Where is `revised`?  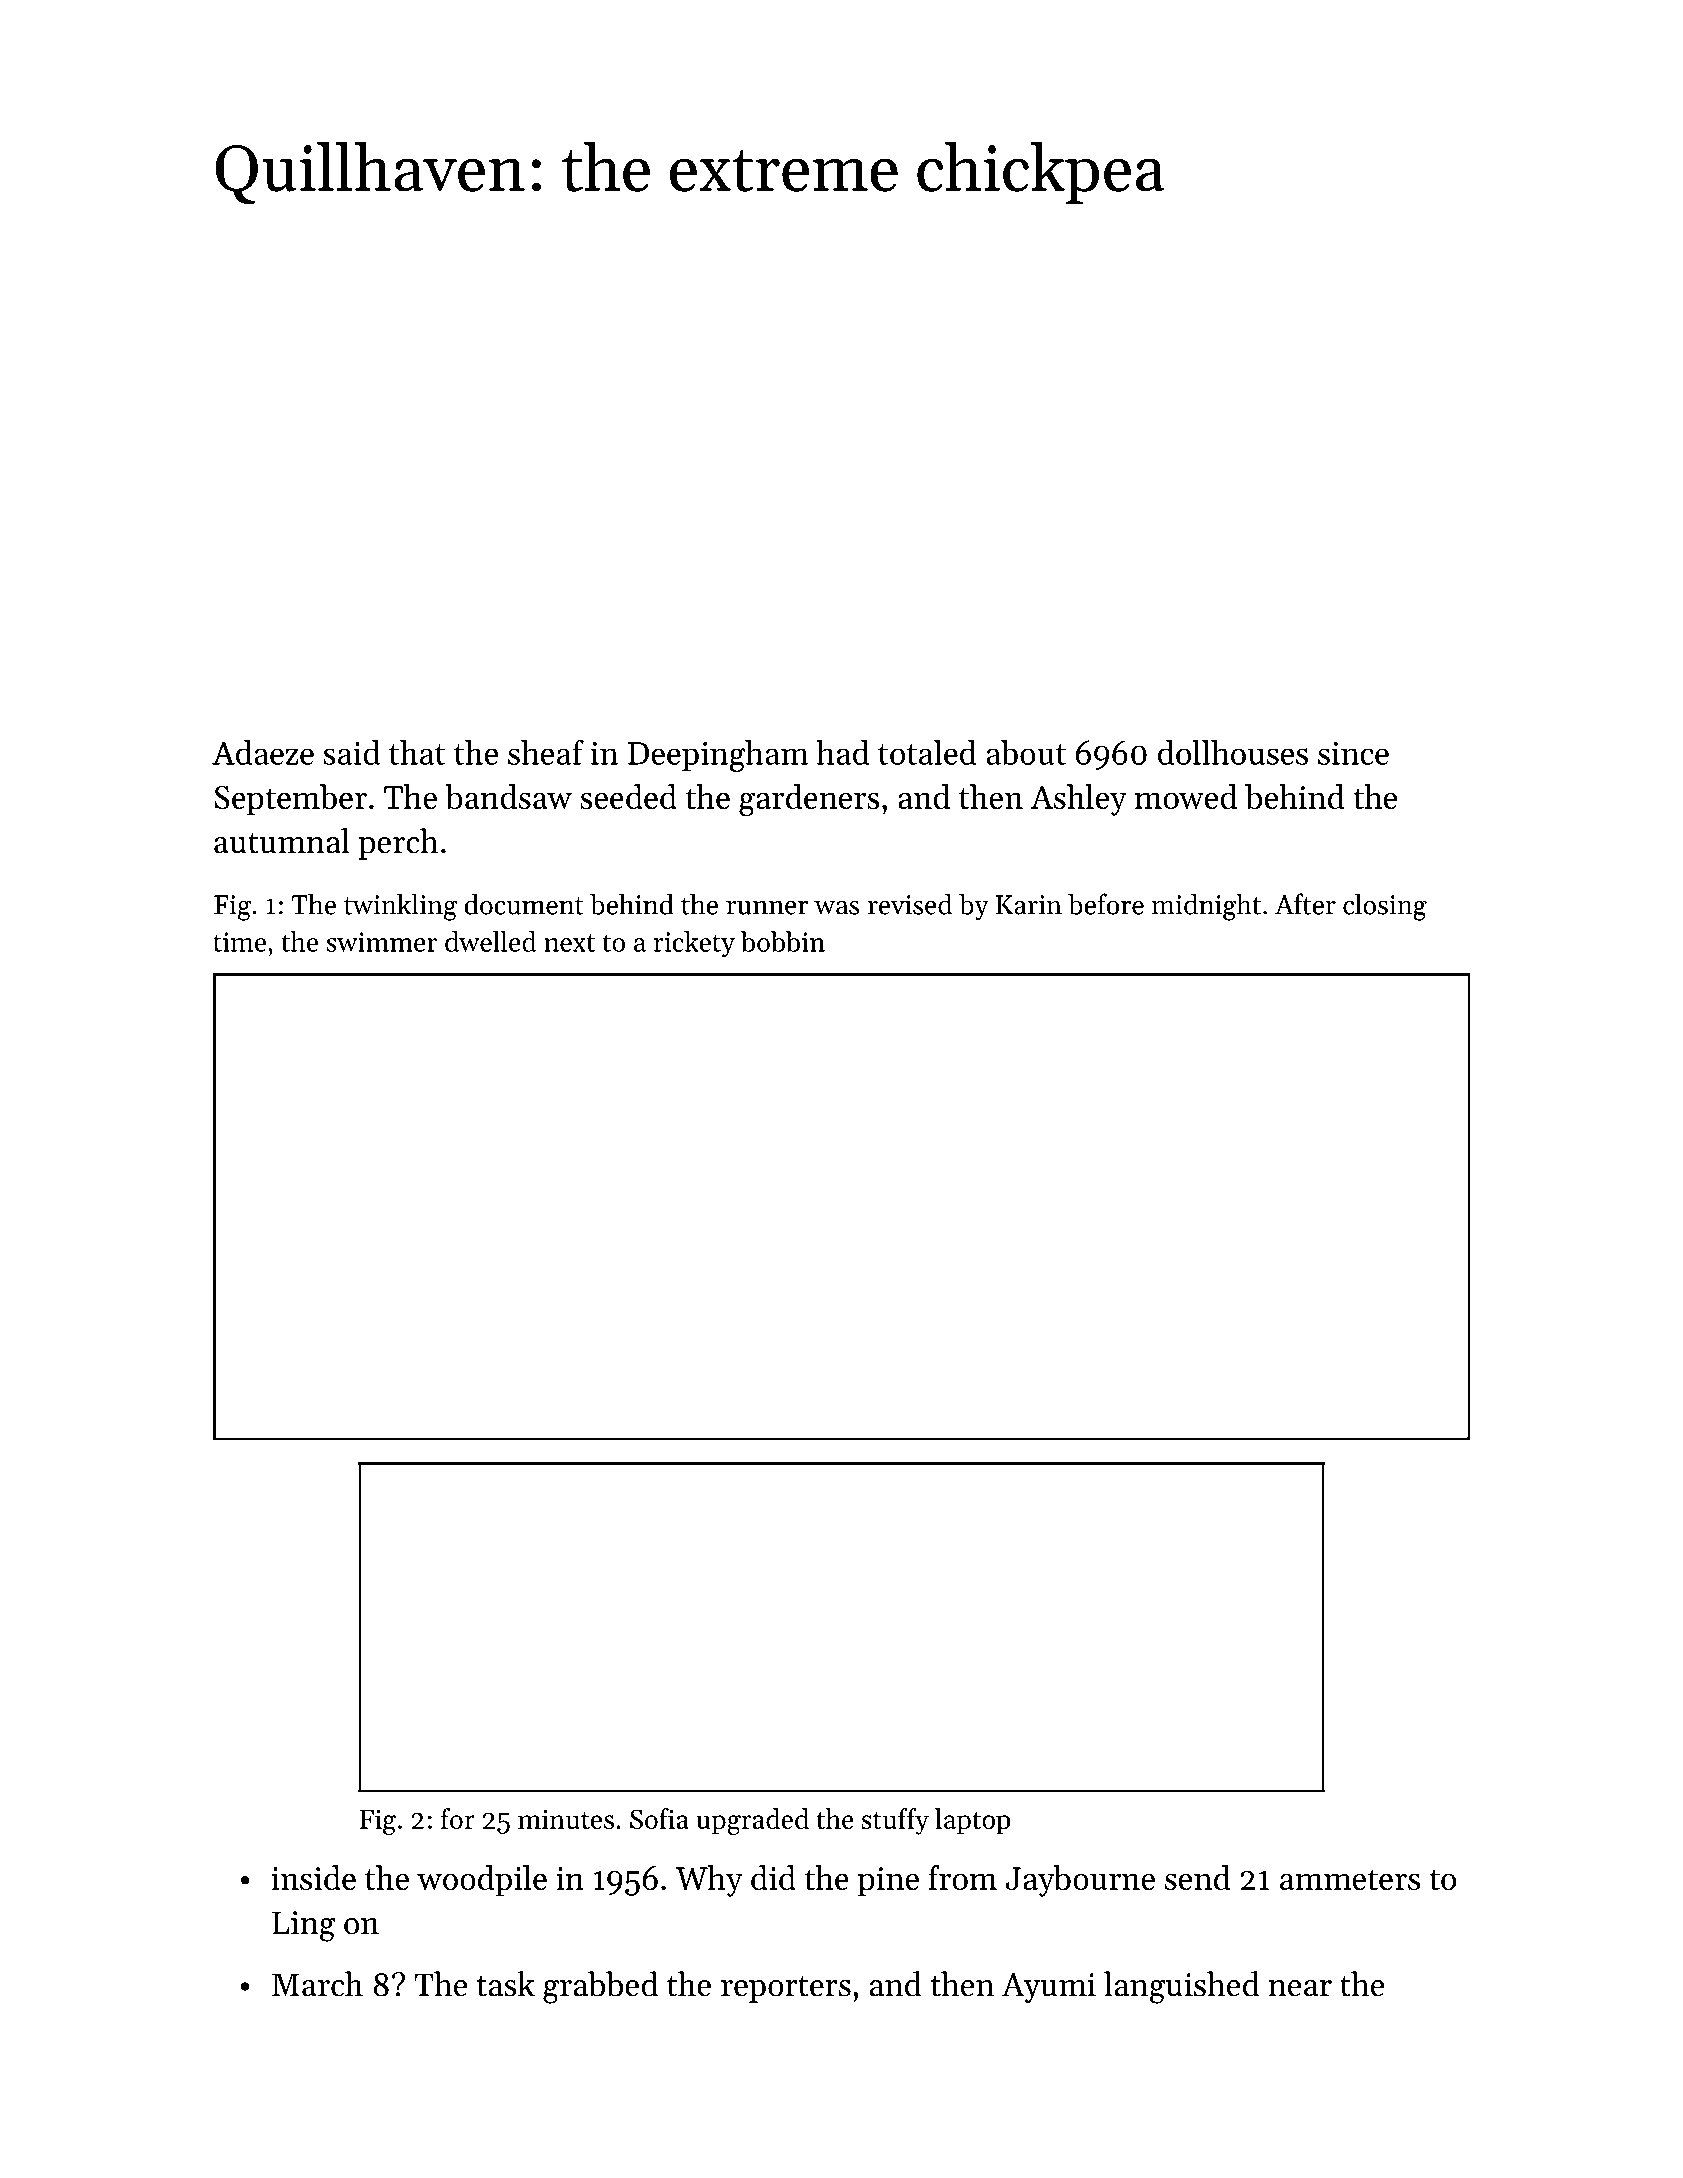
revised is located at coordinates (910, 904).
